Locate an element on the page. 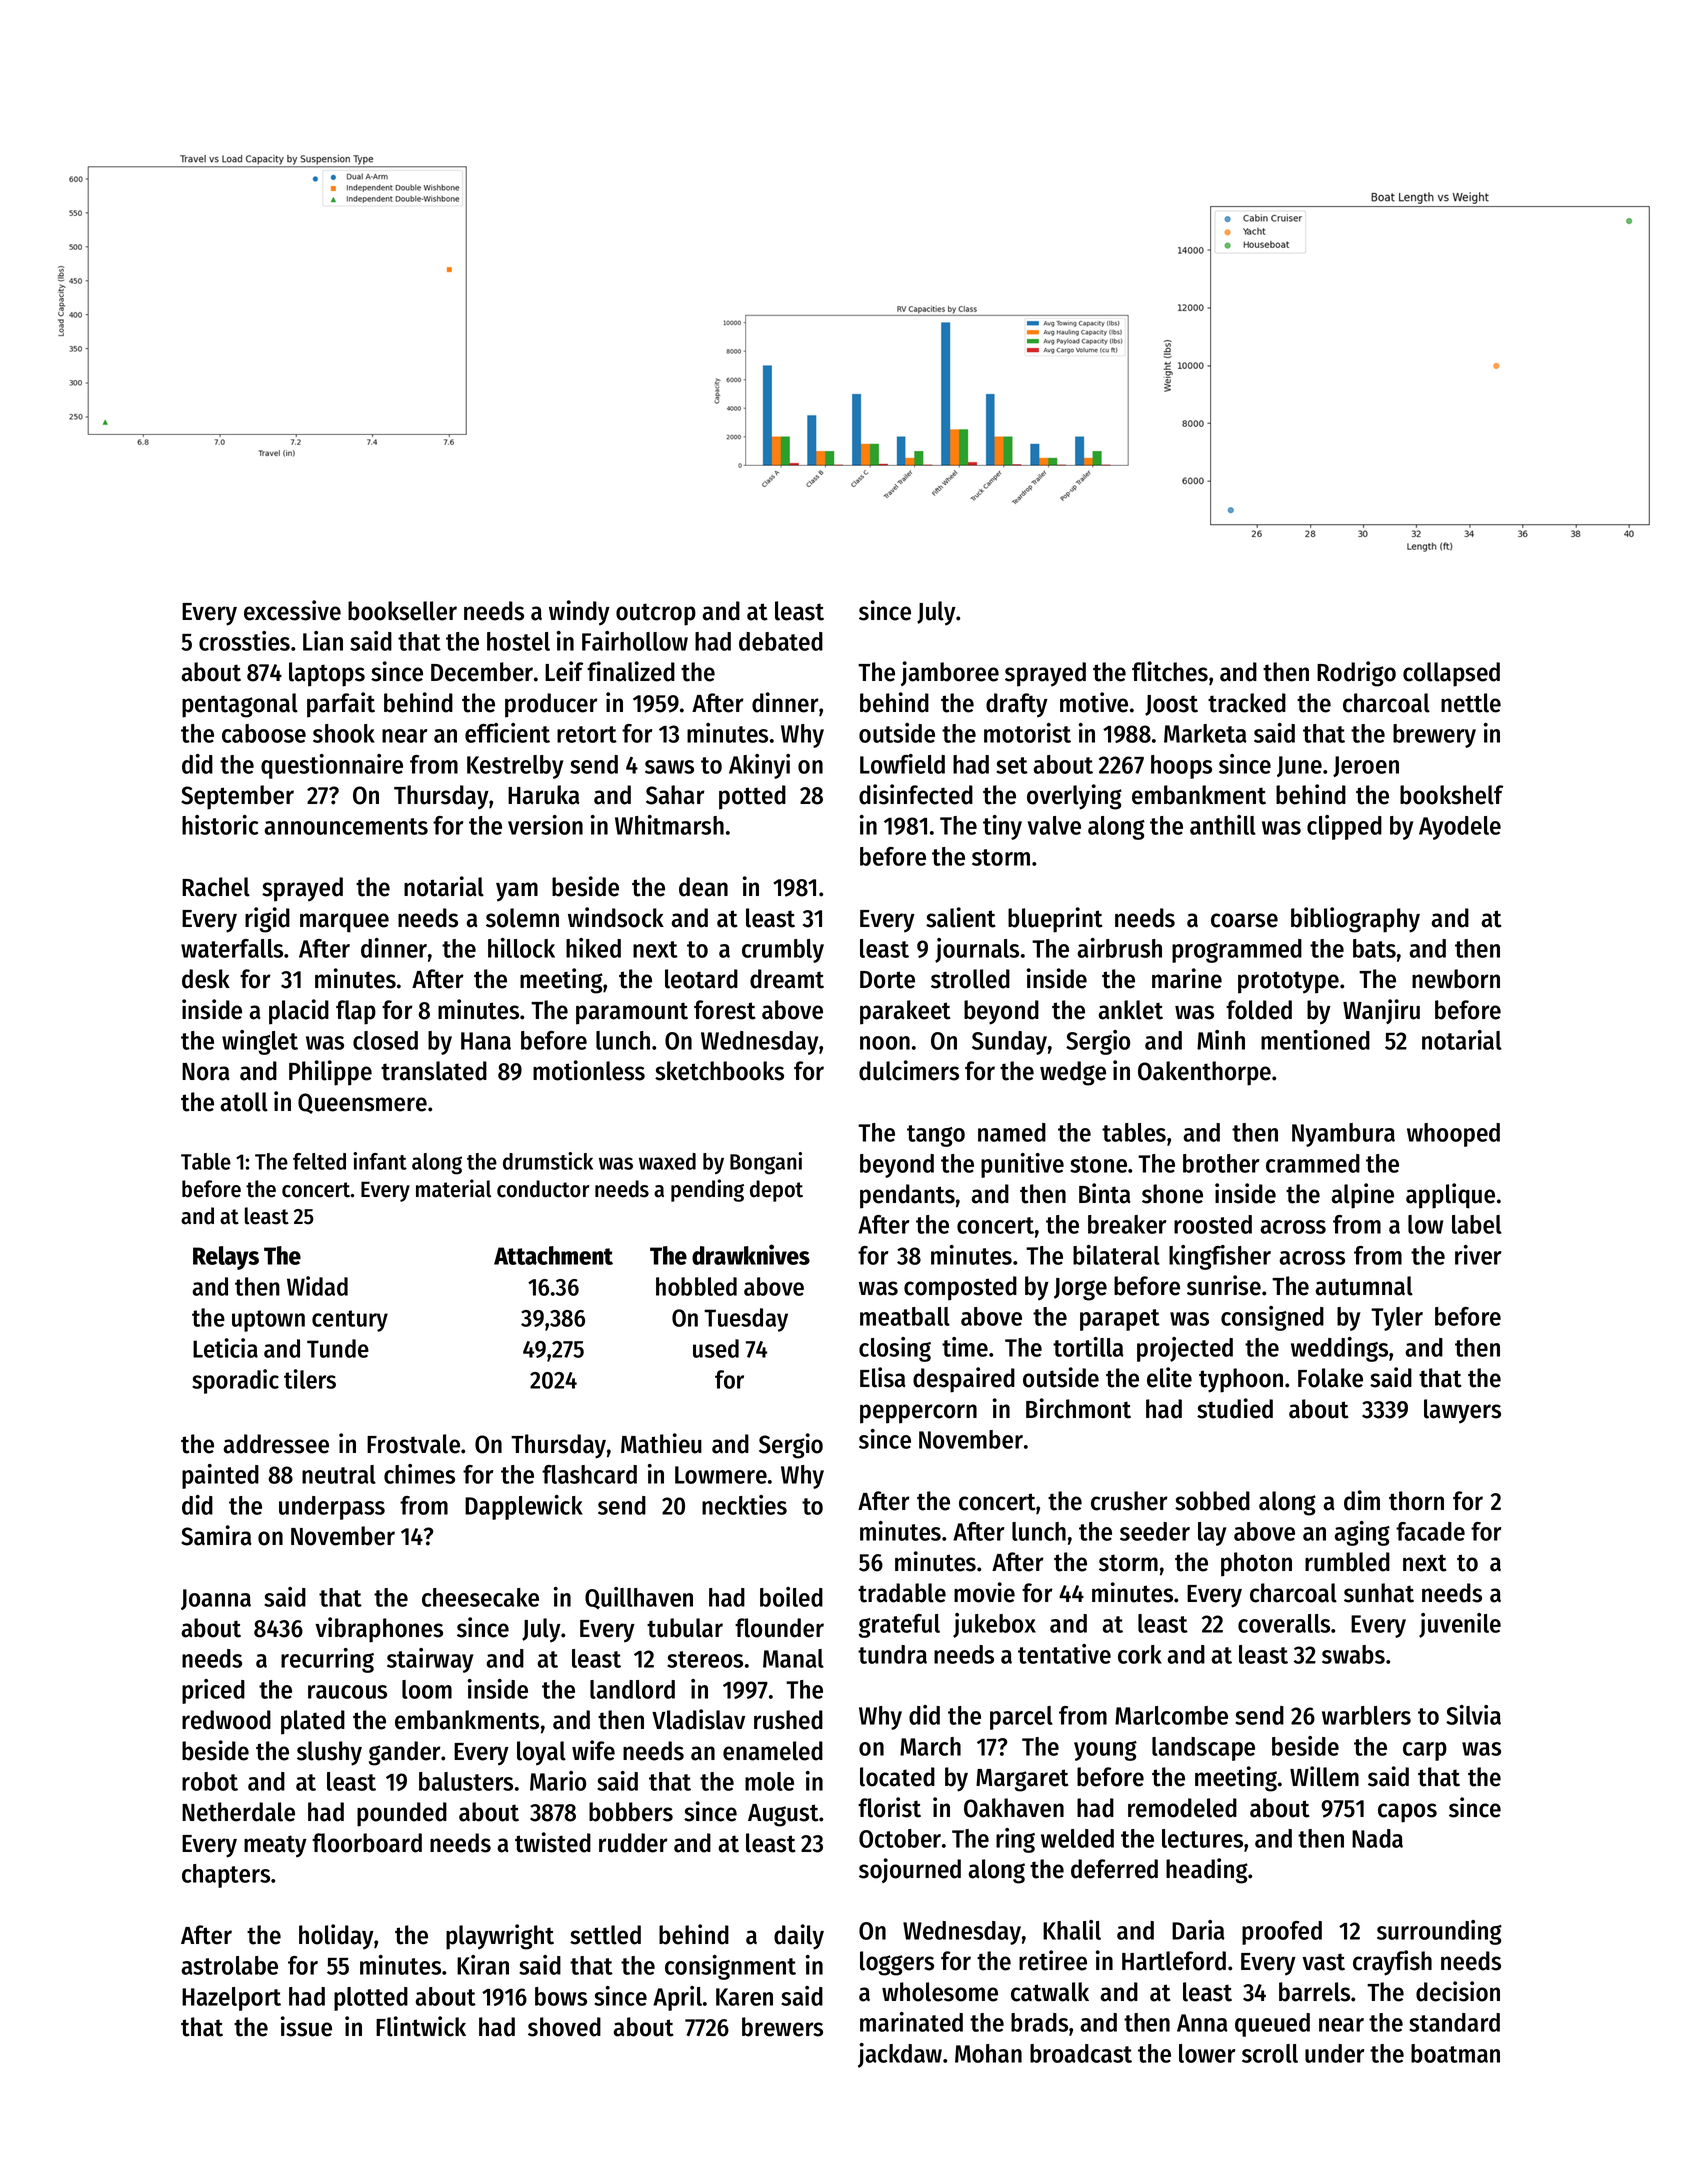 This page has height=2178, width=1683. collapsed is located at coordinates (1451, 674).
